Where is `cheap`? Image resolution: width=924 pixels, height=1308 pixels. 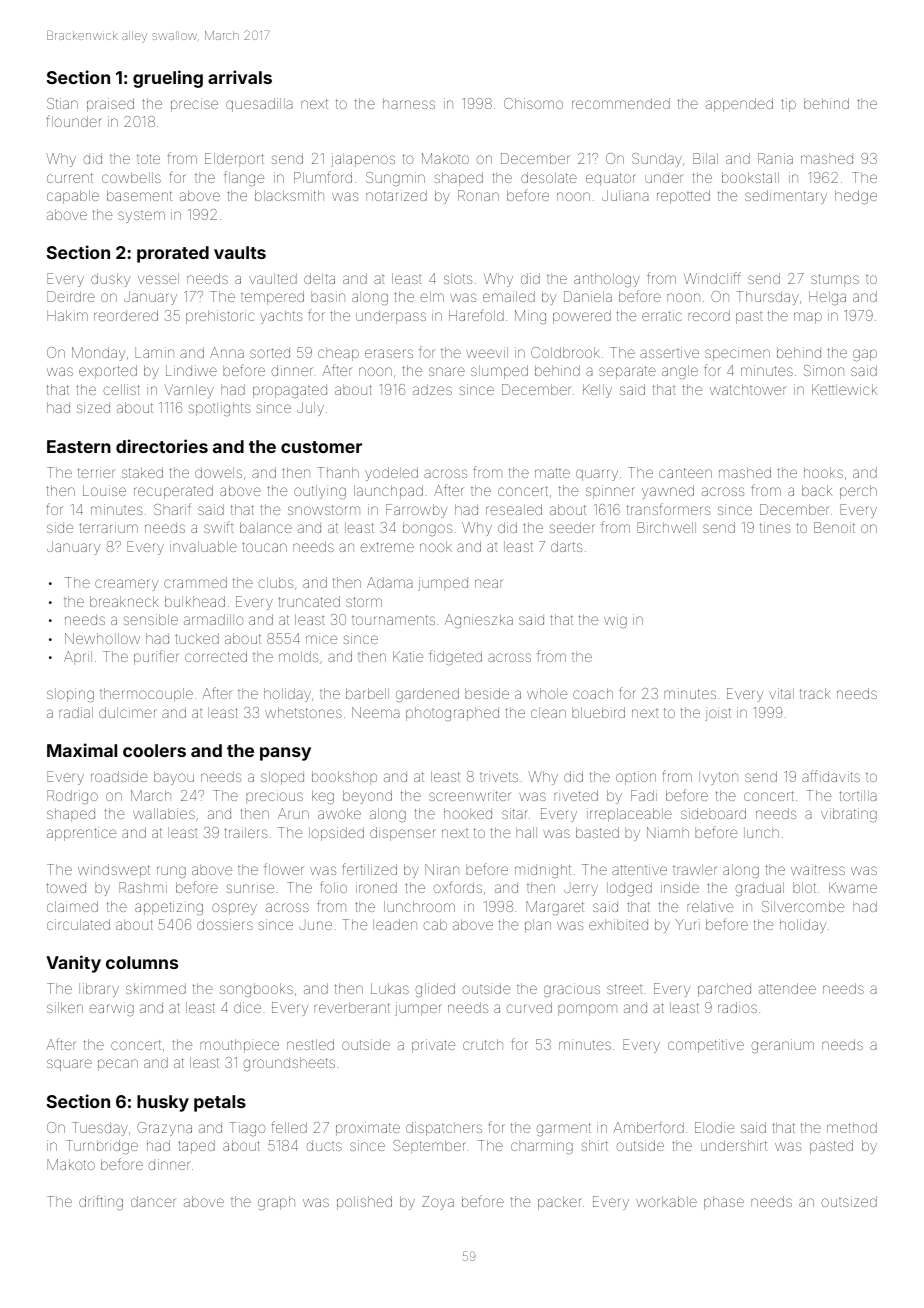
cheap is located at coordinates (338, 354).
